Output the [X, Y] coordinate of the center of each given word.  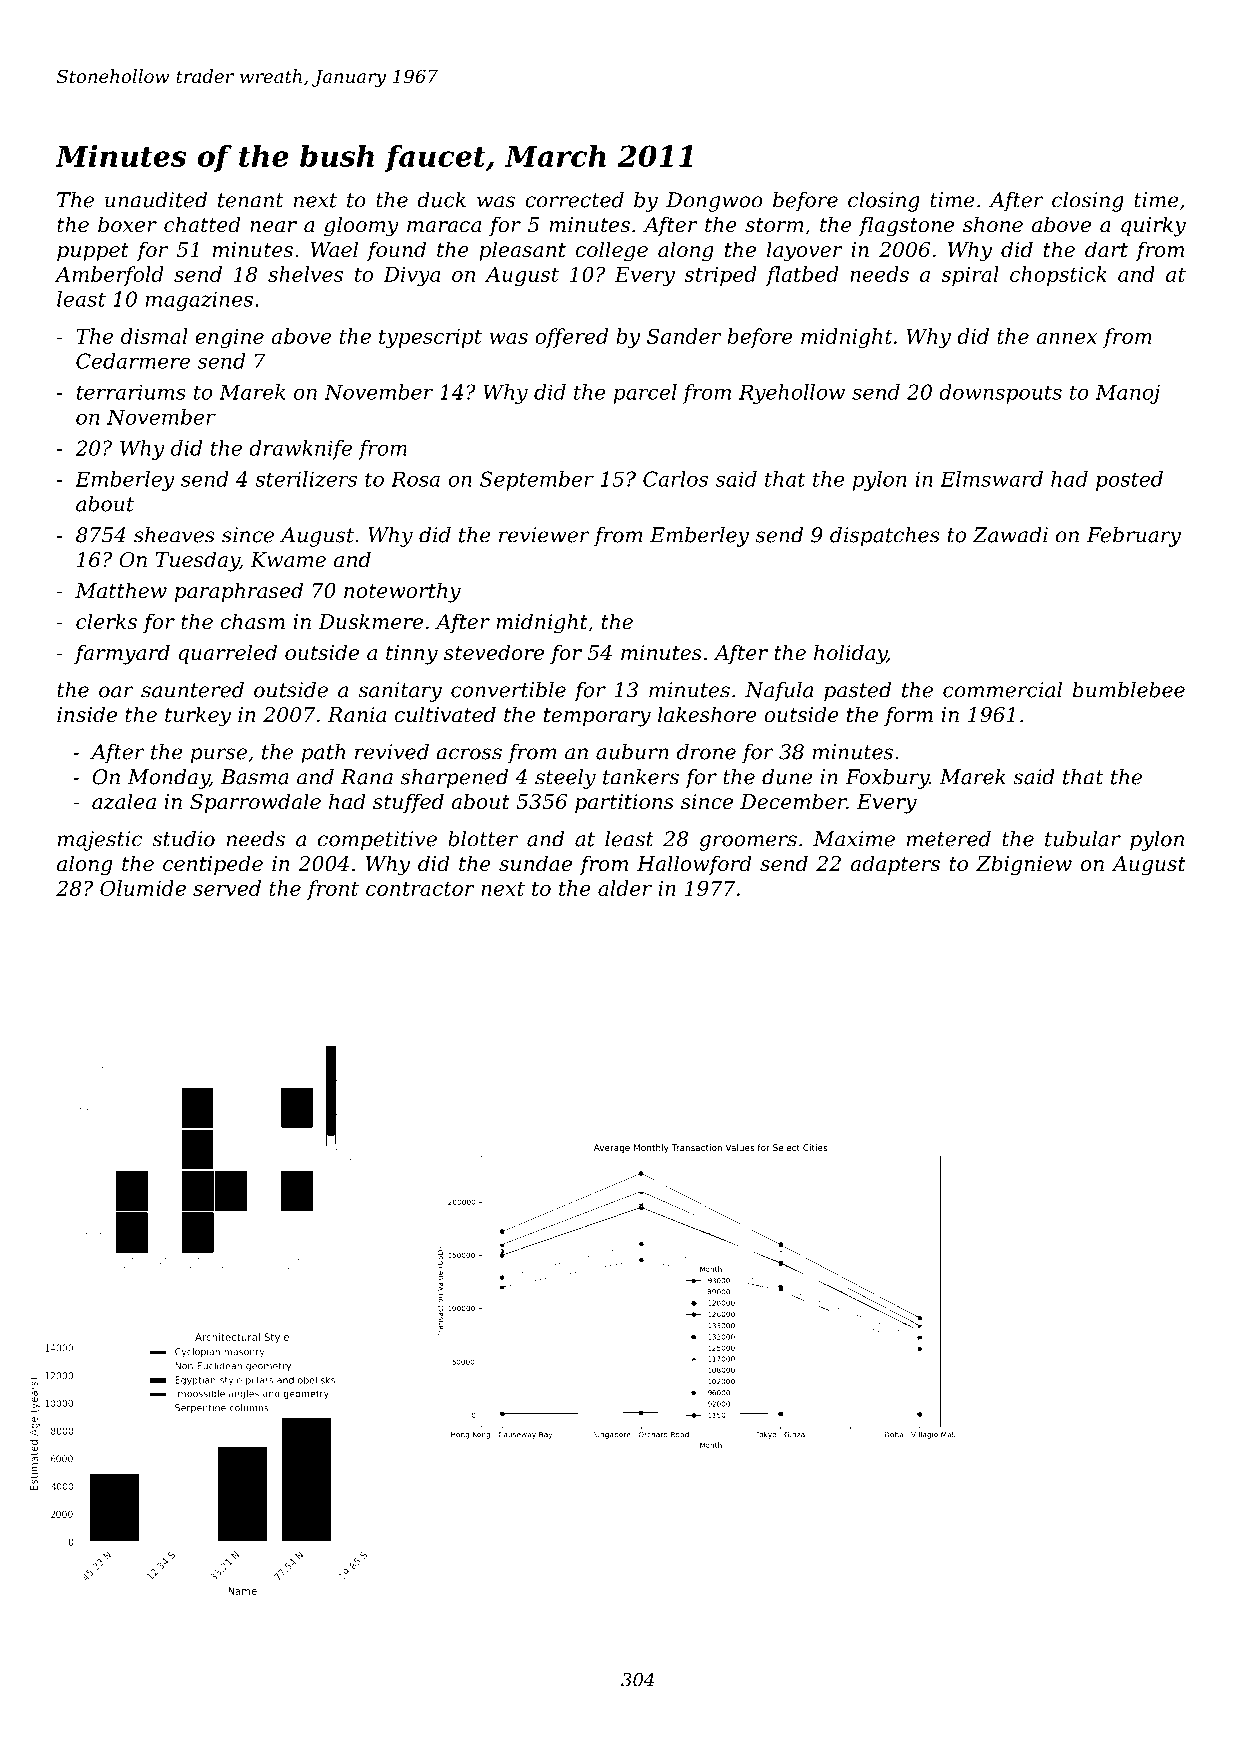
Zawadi [1010, 535]
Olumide [143, 888]
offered [571, 338]
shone [993, 224]
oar [116, 692]
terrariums [131, 392]
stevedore [494, 652]
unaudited [156, 200]
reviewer [544, 535]
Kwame [288, 560]
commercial [1002, 690]
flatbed [802, 276]
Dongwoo [714, 202]
